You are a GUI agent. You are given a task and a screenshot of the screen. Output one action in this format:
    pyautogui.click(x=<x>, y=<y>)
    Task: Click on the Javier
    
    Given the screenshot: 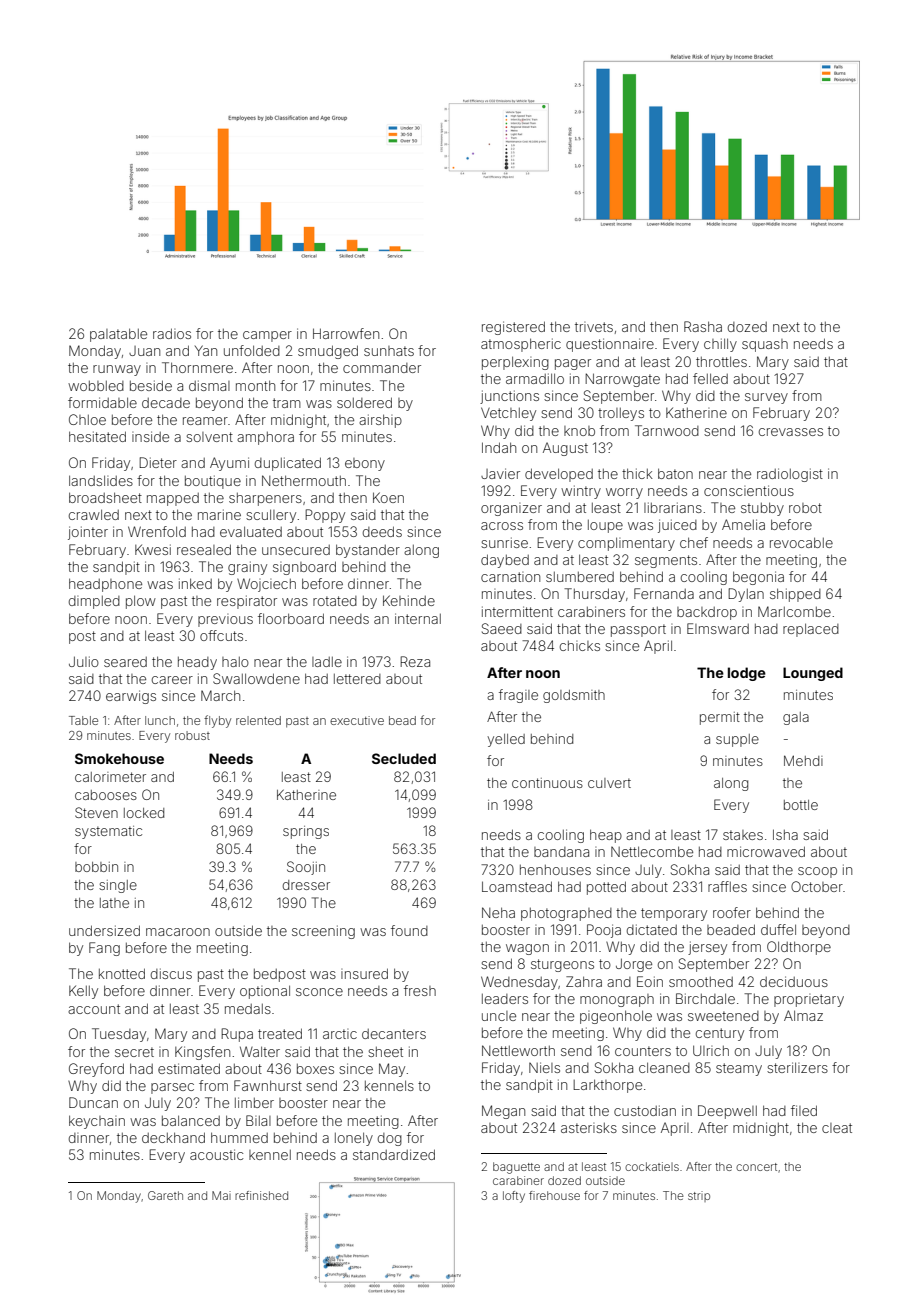 What is the action you would take?
    pyautogui.click(x=500, y=473)
